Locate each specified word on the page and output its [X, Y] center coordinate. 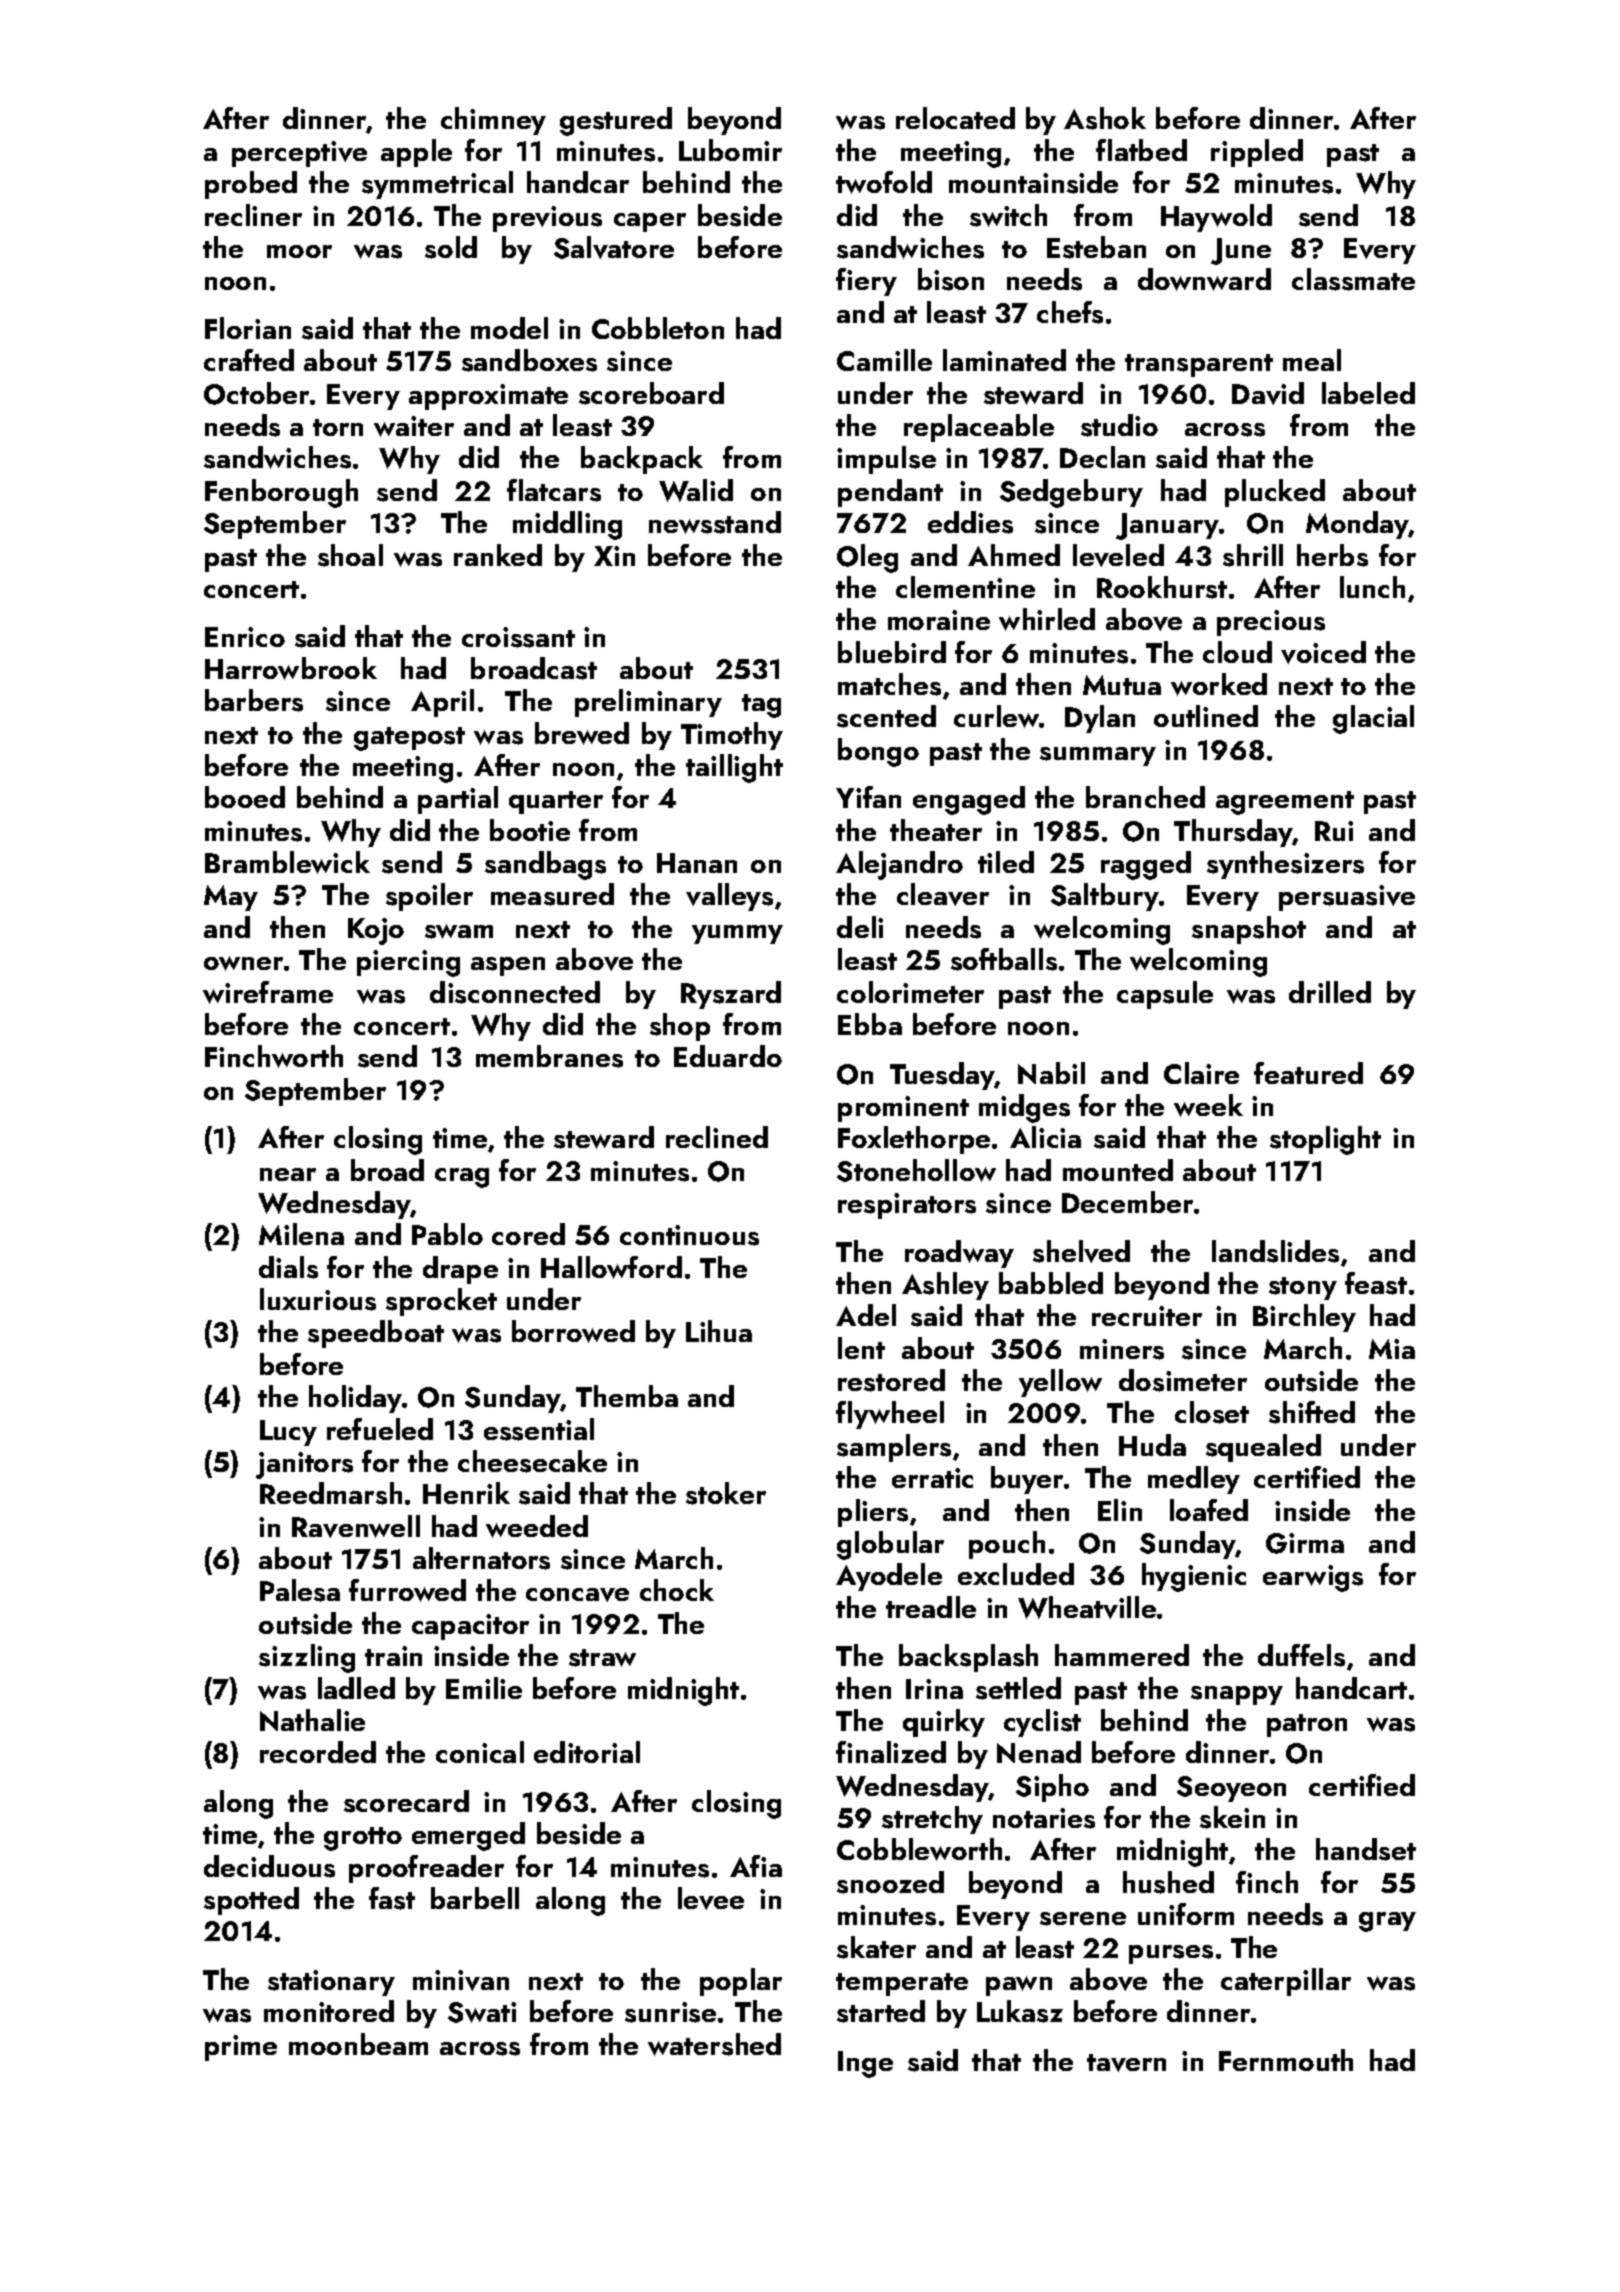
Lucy [288, 1433]
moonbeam [358, 2044]
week [1208, 1105]
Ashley [945, 1286]
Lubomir [730, 150]
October [256, 393]
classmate [1353, 279]
